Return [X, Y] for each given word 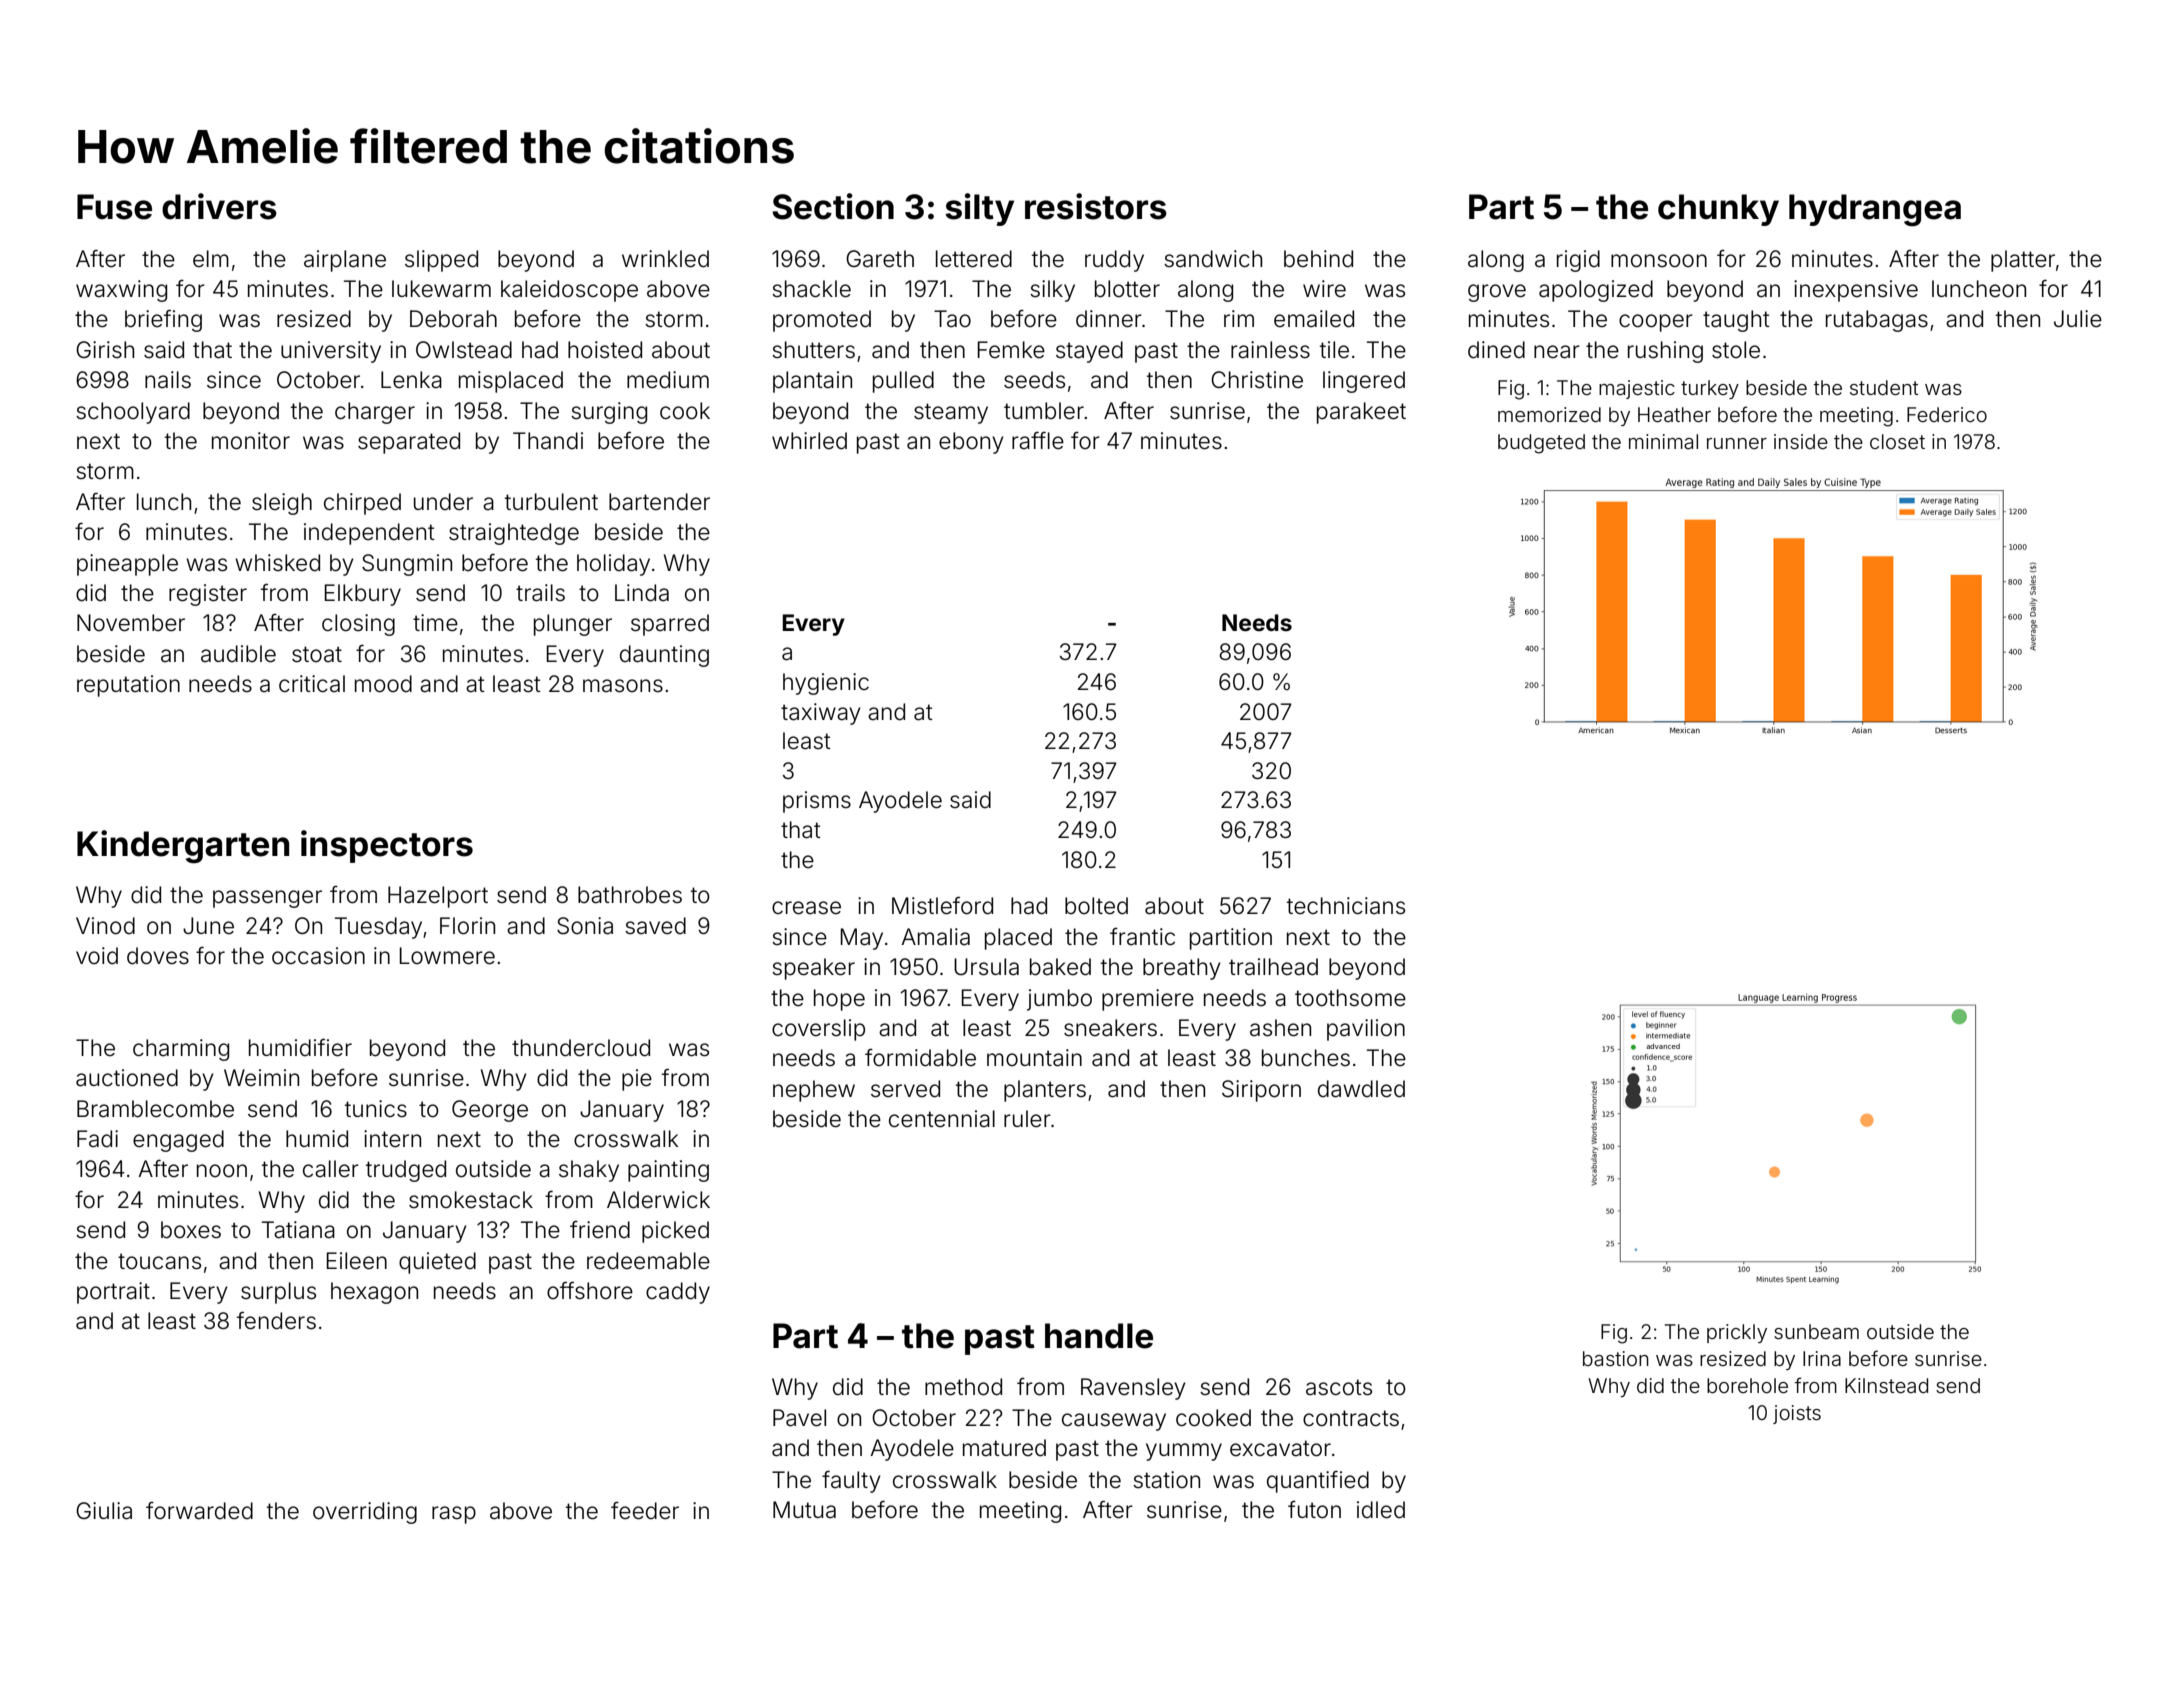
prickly [1737, 1333]
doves [158, 956]
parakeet [1361, 413]
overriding [365, 1513]
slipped [441, 261]
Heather [1674, 414]
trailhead [1273, 967]
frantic [1142, 937]
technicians [1346, 906]
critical [312, 684]
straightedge [514, 534]
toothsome [1350, 998]
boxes [191, 1230]
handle [1099, 1336]
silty [979, 209]
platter [2023, 261]
